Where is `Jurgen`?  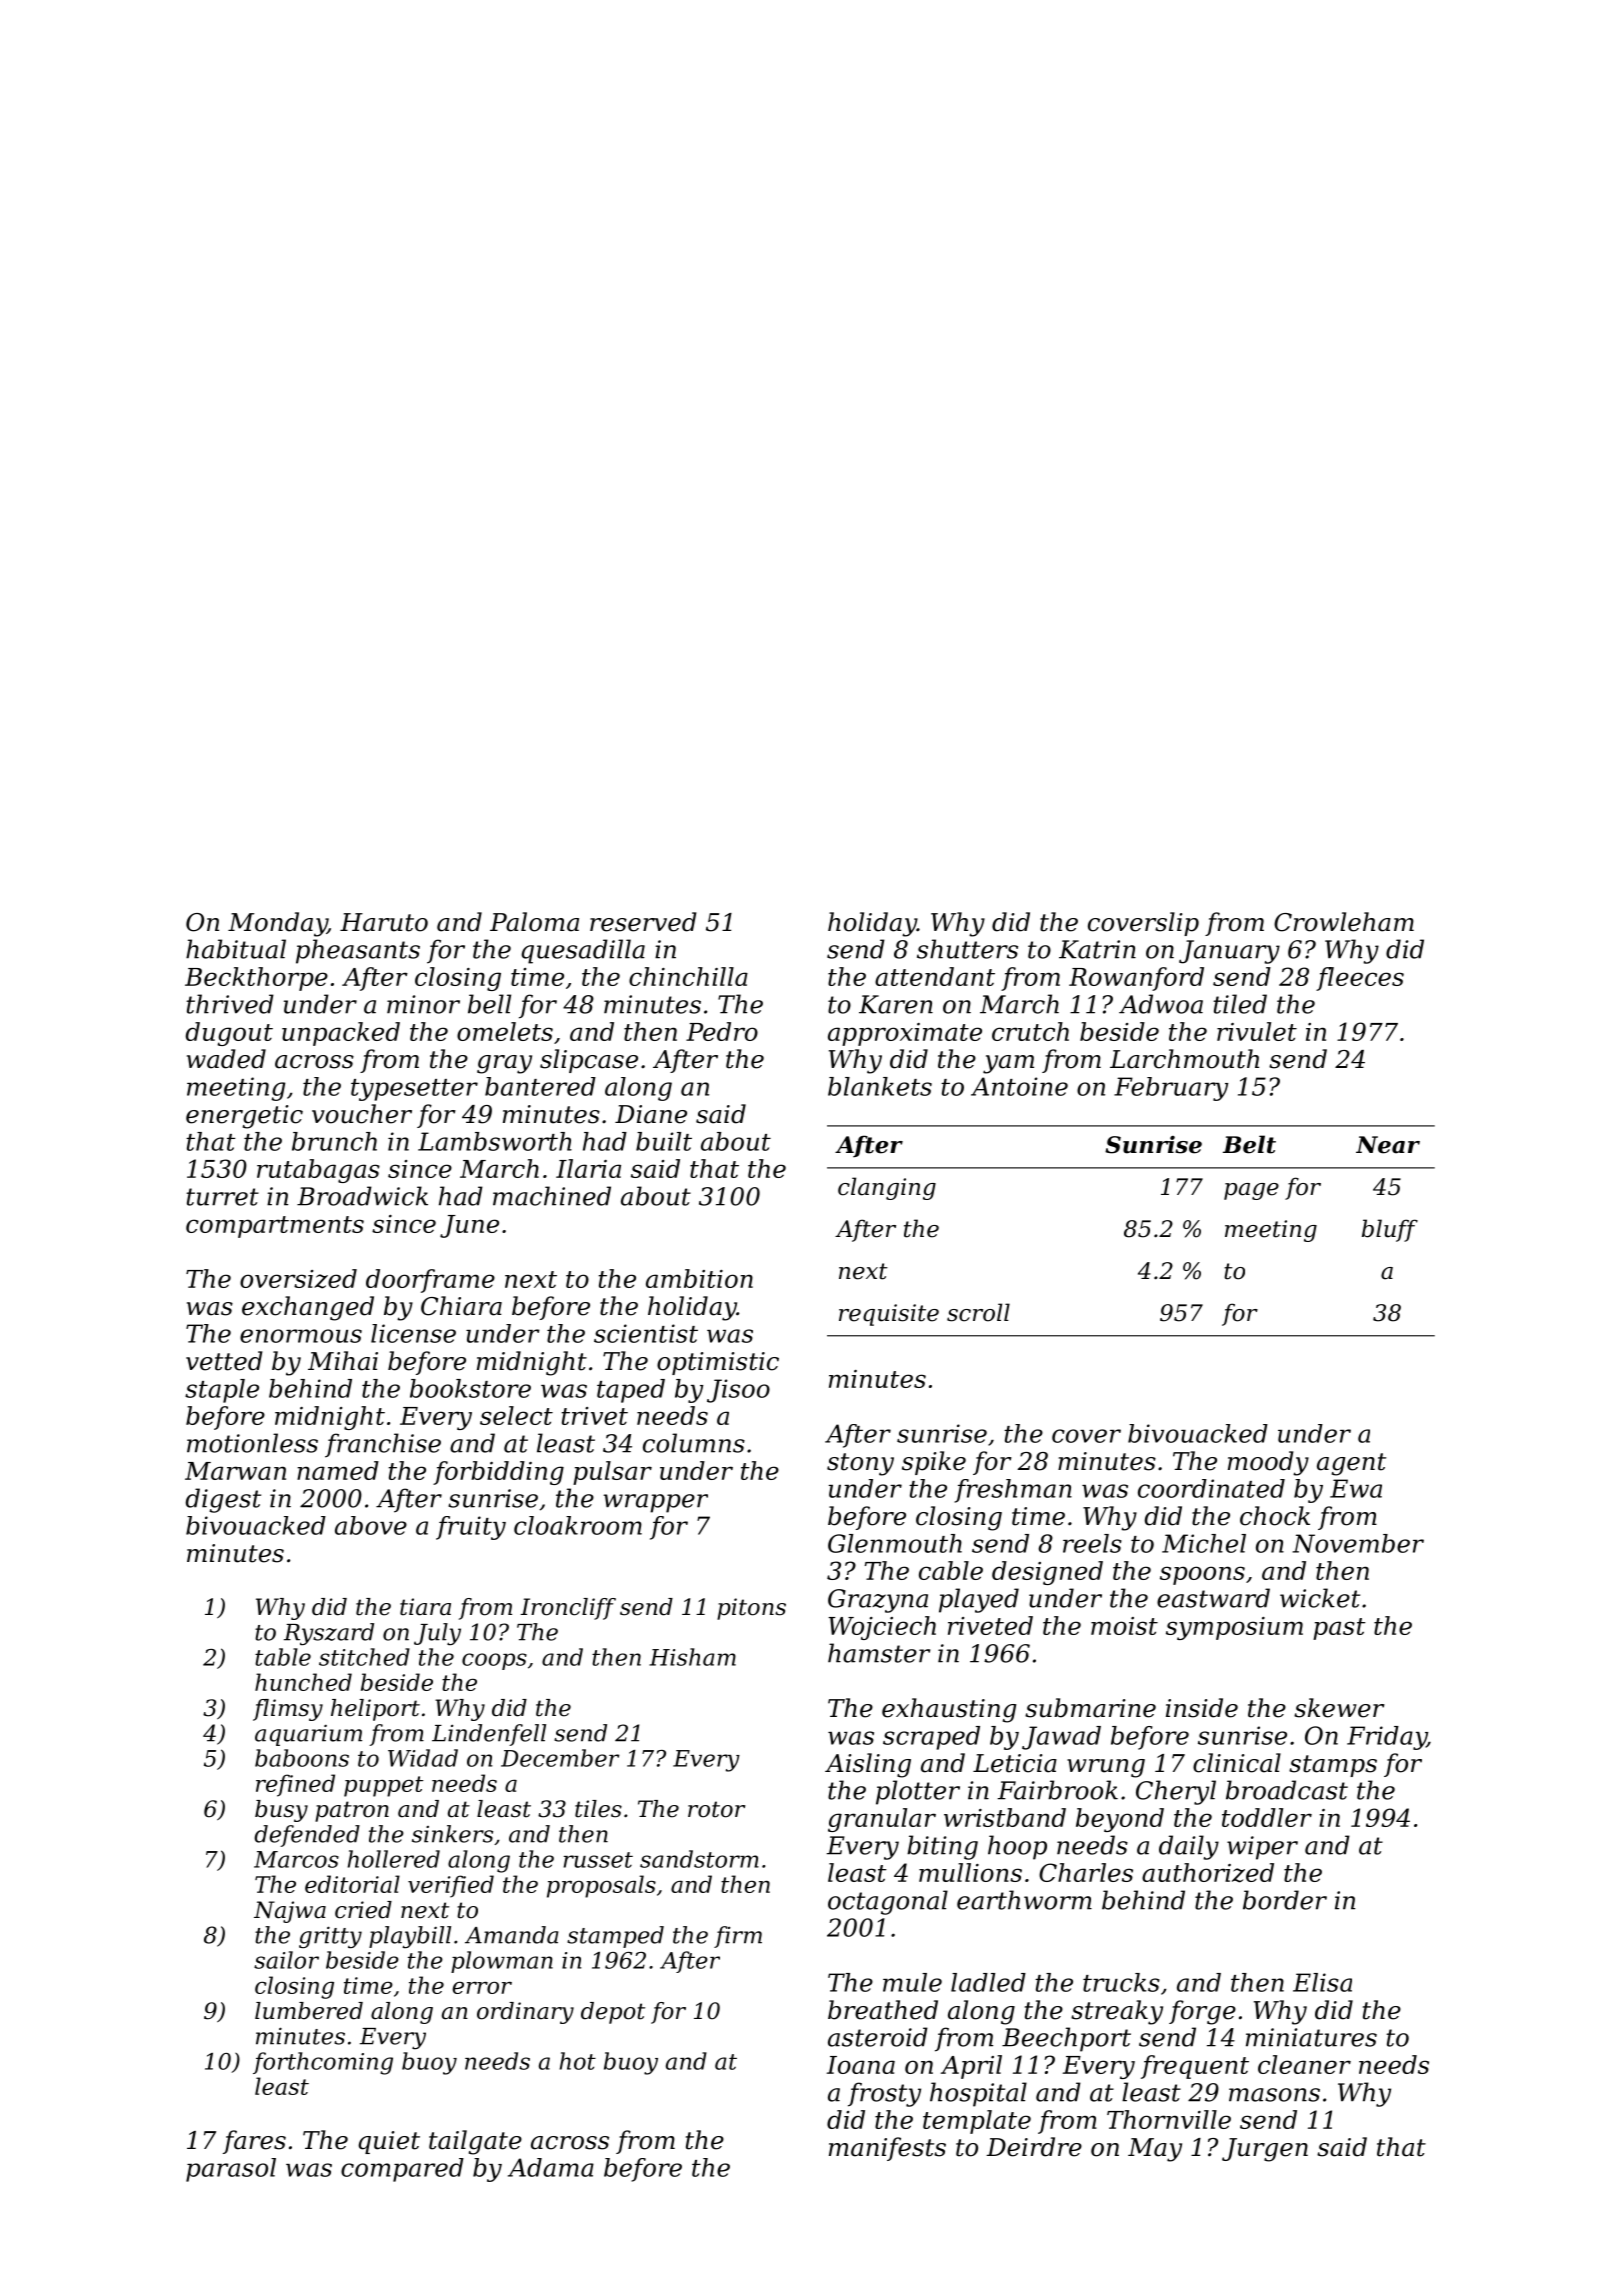
Jurgen is located at coordinates (1265, 2150).
